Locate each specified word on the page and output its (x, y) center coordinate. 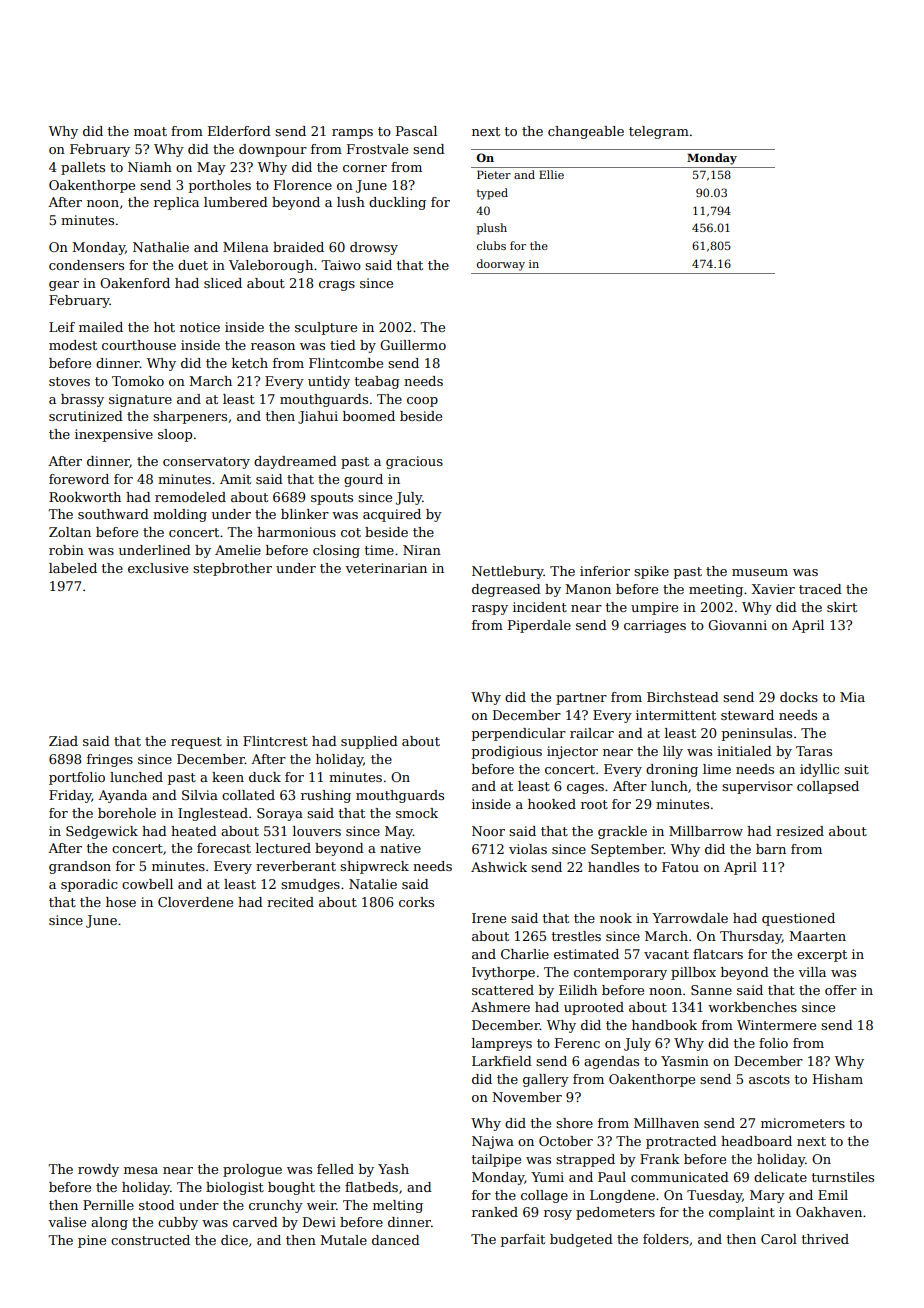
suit (856, 769)
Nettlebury (508, 572)
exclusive (158, 568)
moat (150, 131)
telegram (659, 132)
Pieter (494, 174)
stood (157, 1205)
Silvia (200, 795)
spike (651, 572)
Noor (488, 831)
